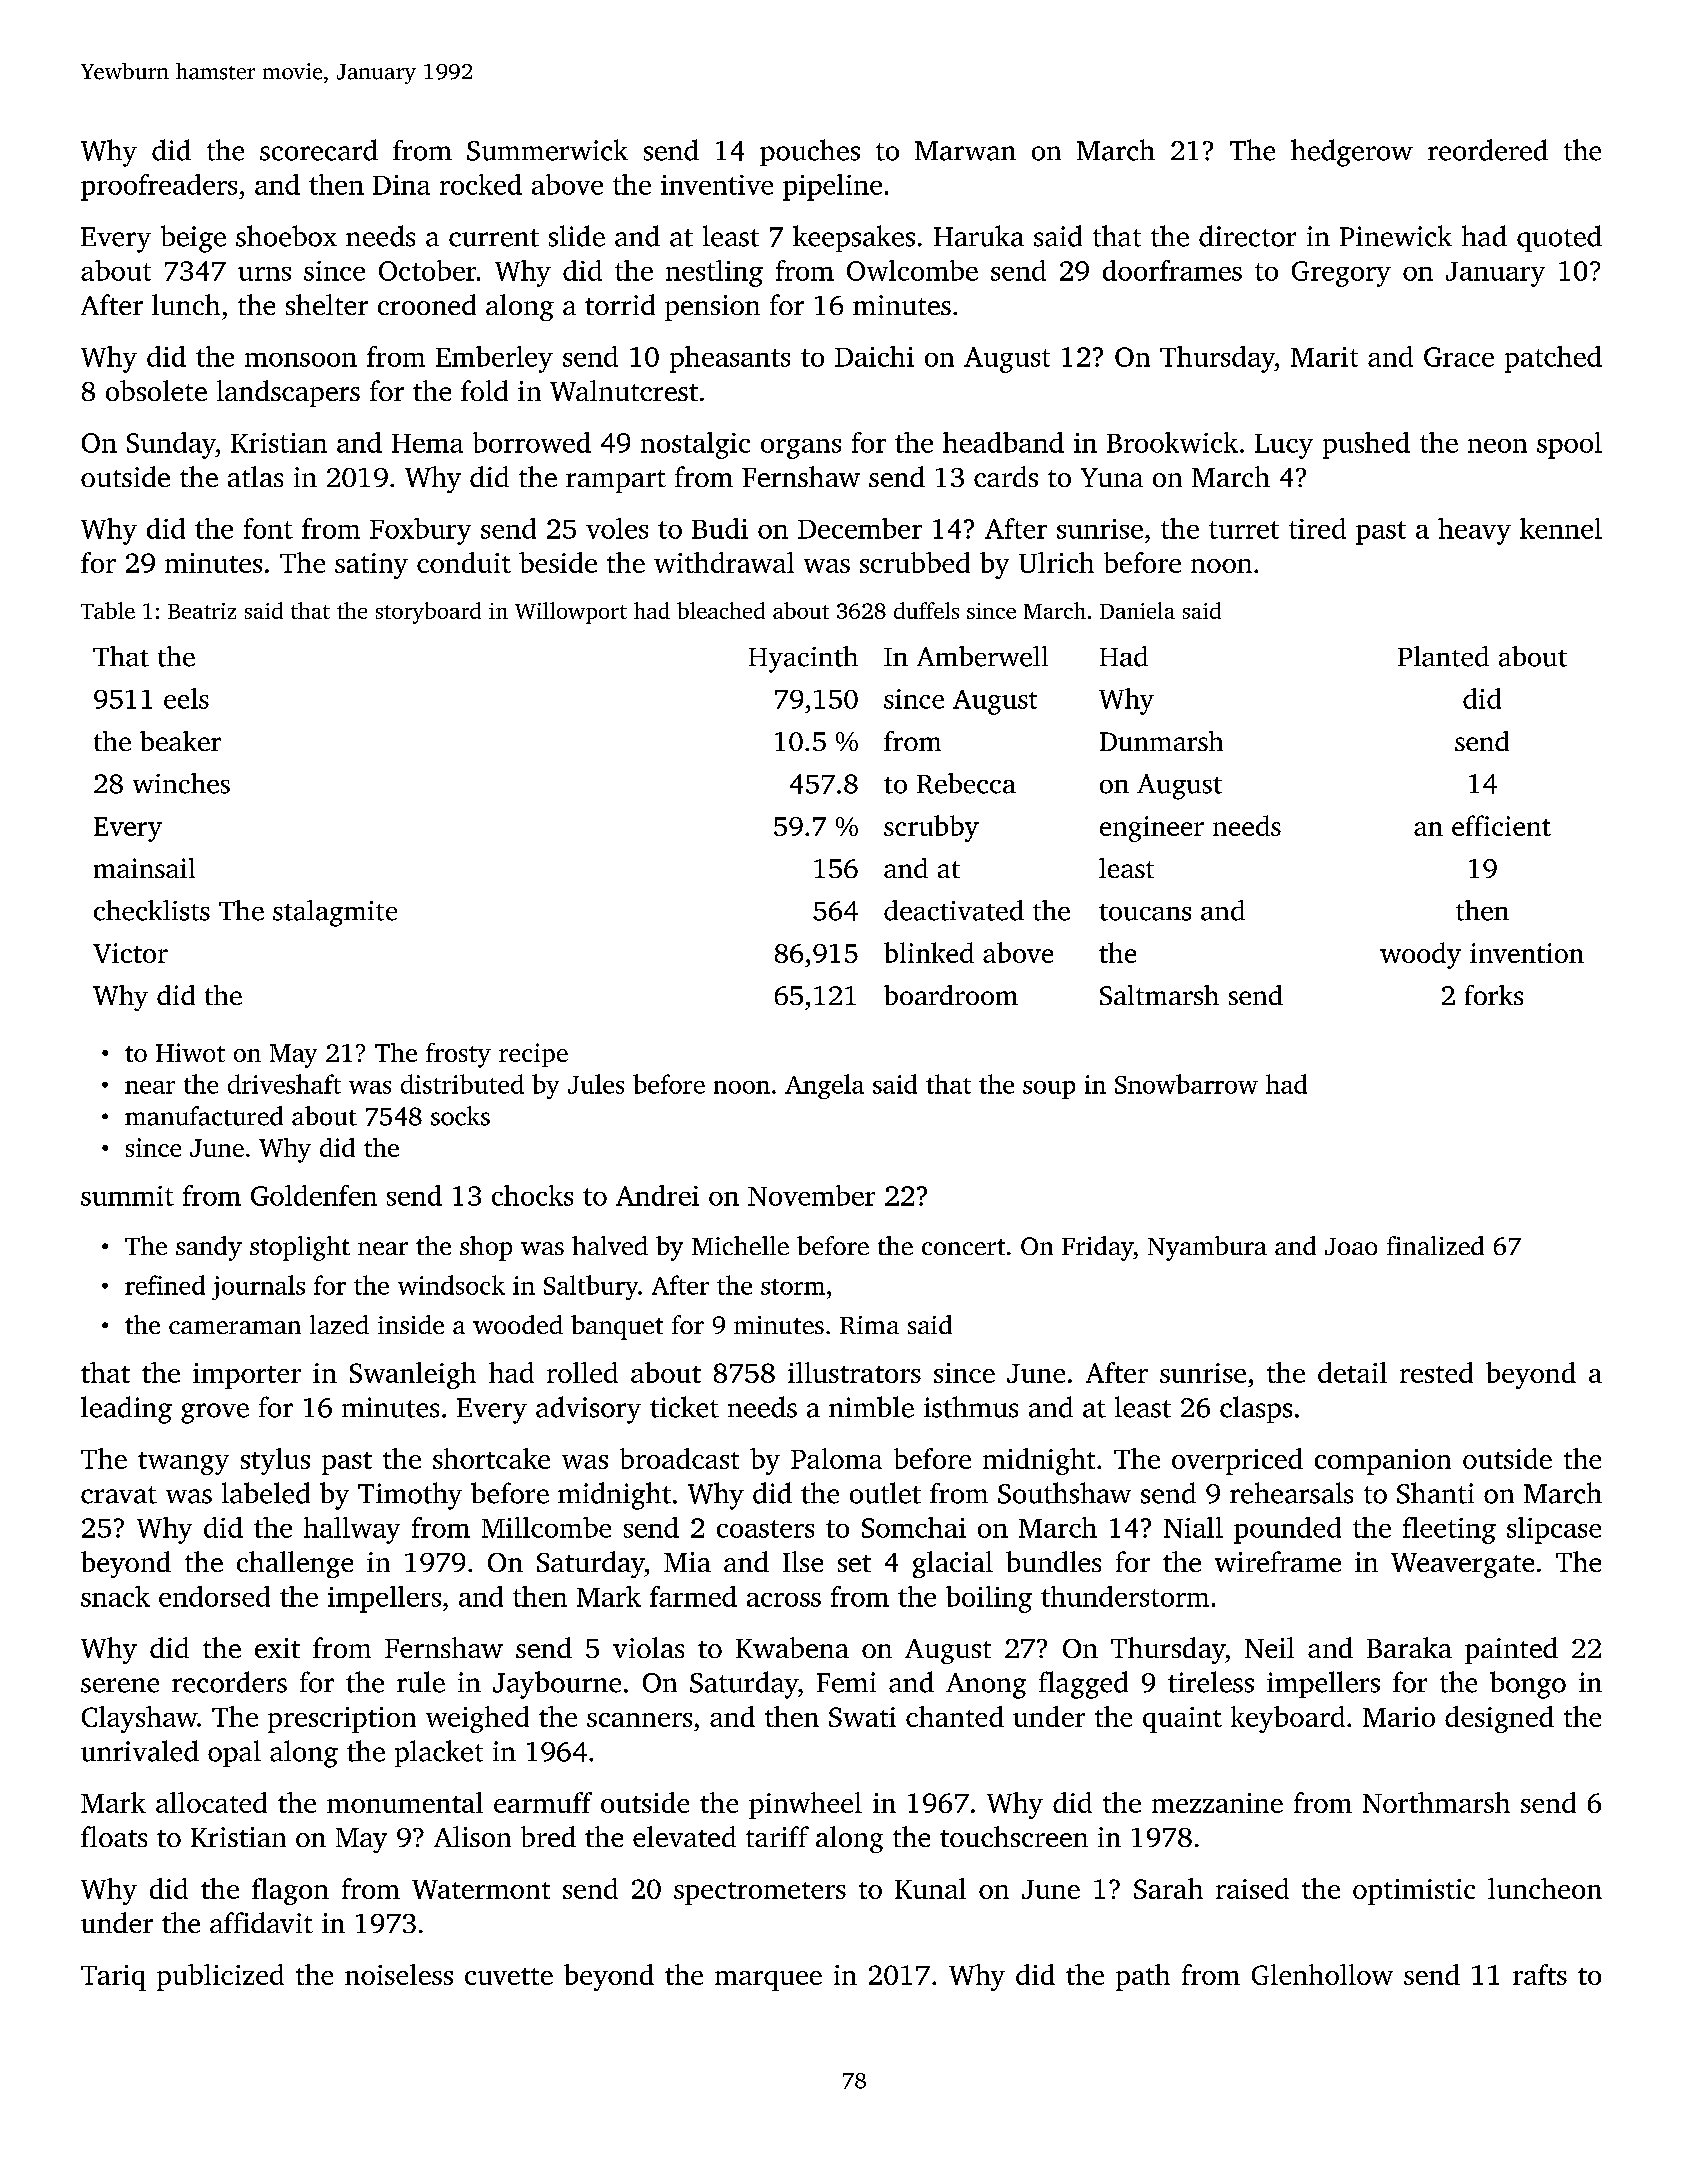  I want to click on director, so click(1247, 236).
